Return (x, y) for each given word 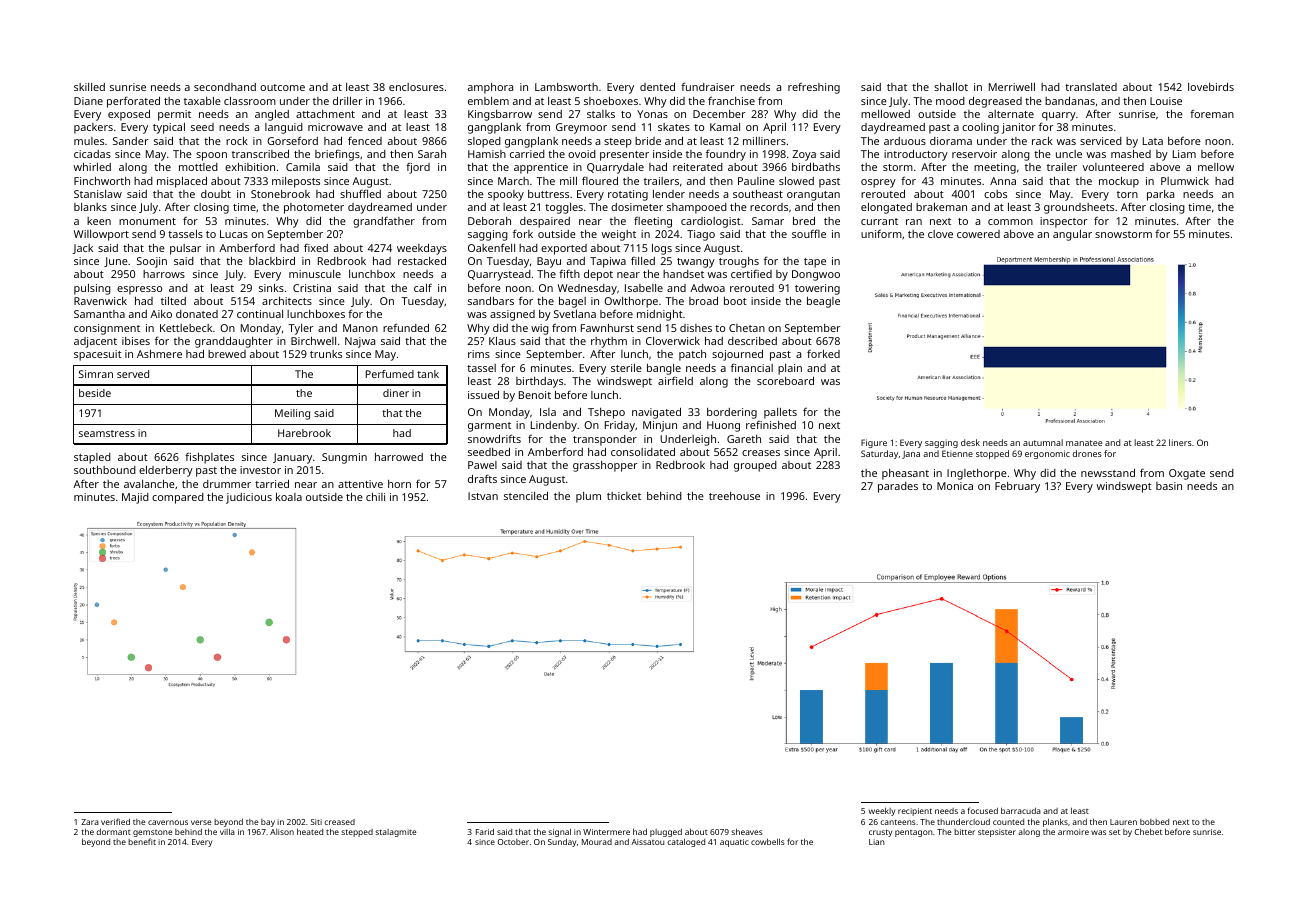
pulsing (92, 289)
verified (115, 821)
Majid (135, 498)
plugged (666, 833)
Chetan (747, 328)
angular (1072, 235)
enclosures (416, 87)
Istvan (483, 496)
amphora (490, 88)
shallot (951, 87)
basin (1169, 486)
